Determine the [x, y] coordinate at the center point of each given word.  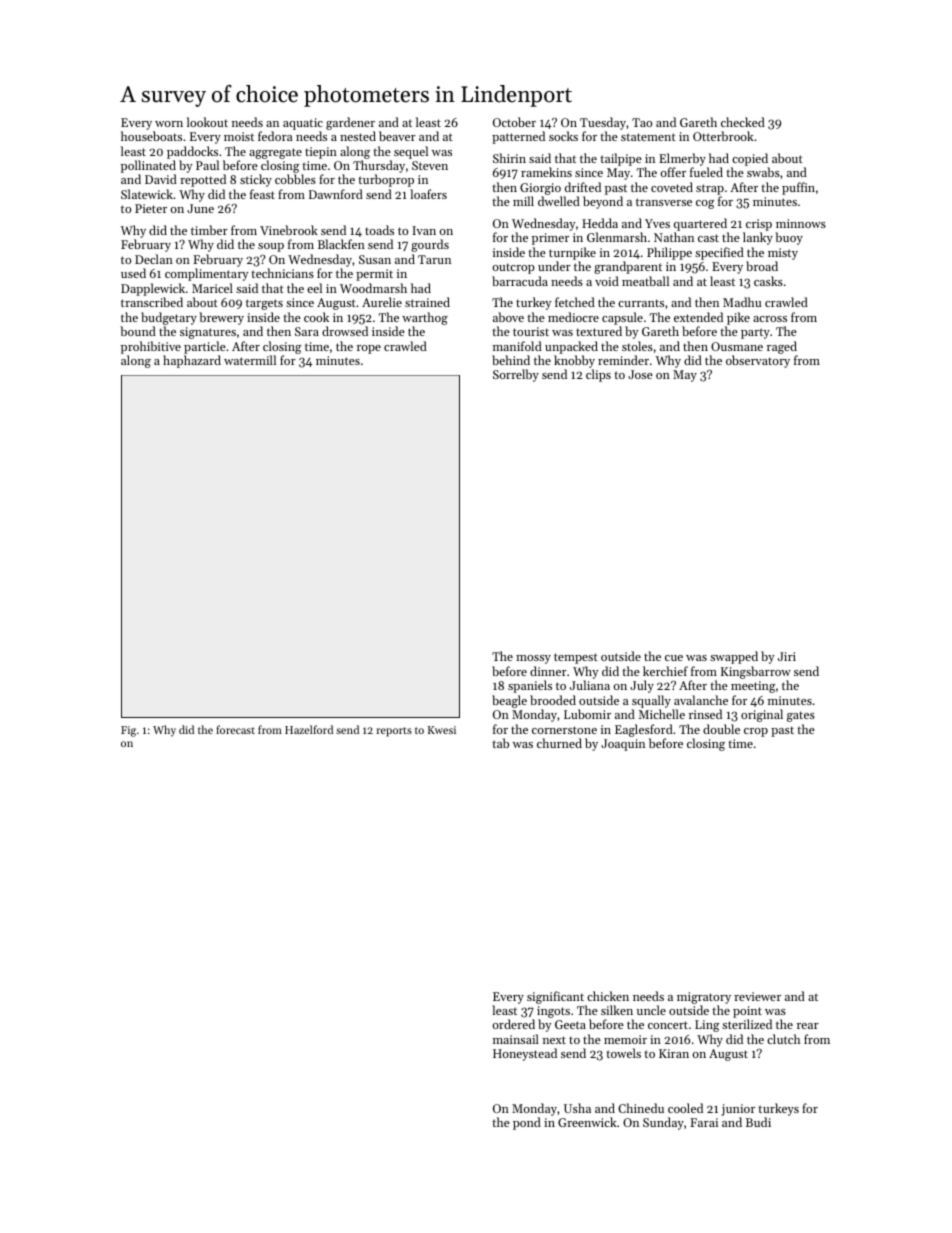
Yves [657, 223]
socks [563, 136]
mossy [533, 659]
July [642, 686]
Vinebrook [289, 230]
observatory [758, 361]
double [721, 729]
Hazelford [309, 729]
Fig [128, 731]
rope [369, 349]
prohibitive [151, 347]
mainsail [516, 1039]
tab [500, 743]
